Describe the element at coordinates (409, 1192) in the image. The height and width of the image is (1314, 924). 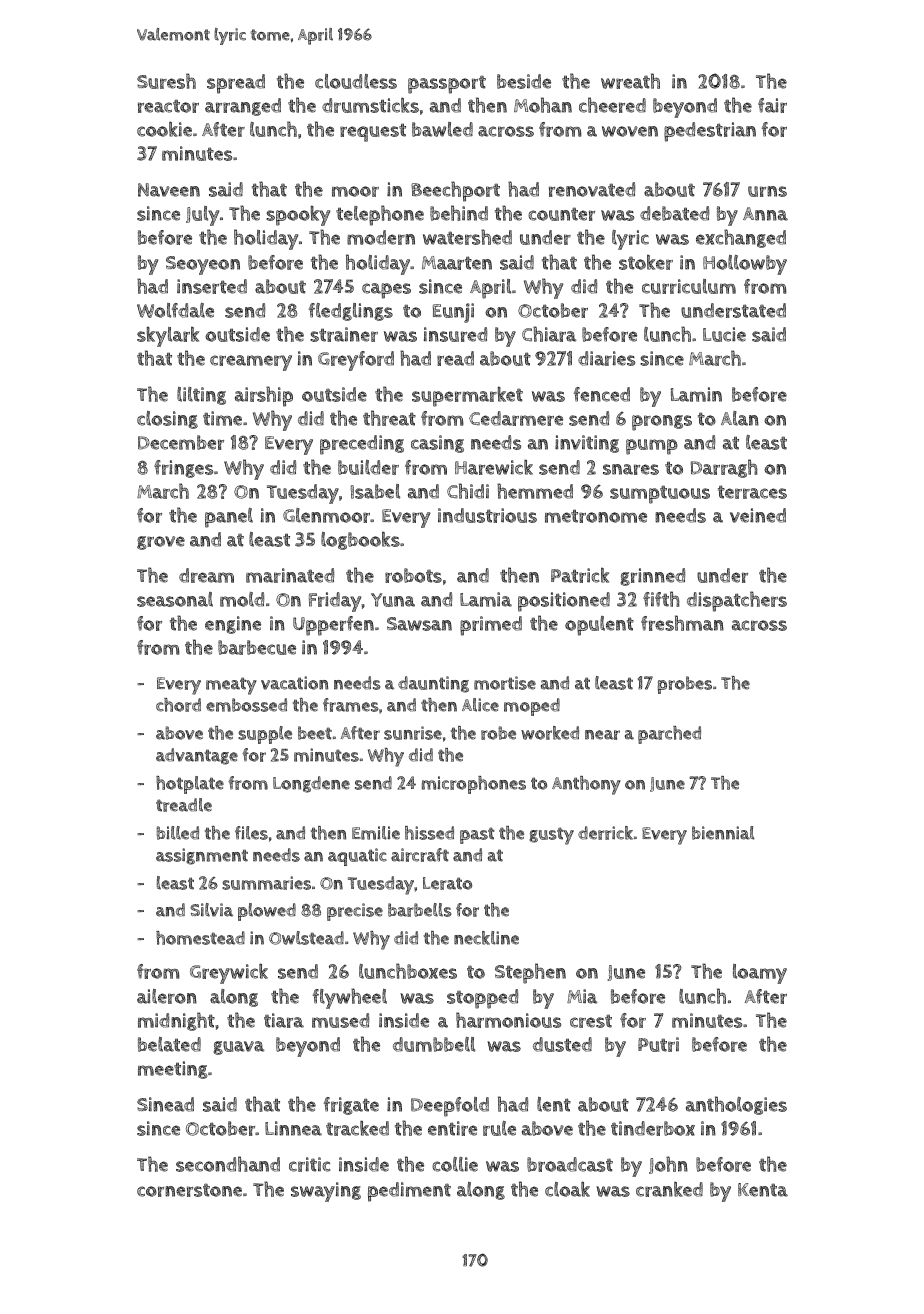
I see `pediment` at that location.
